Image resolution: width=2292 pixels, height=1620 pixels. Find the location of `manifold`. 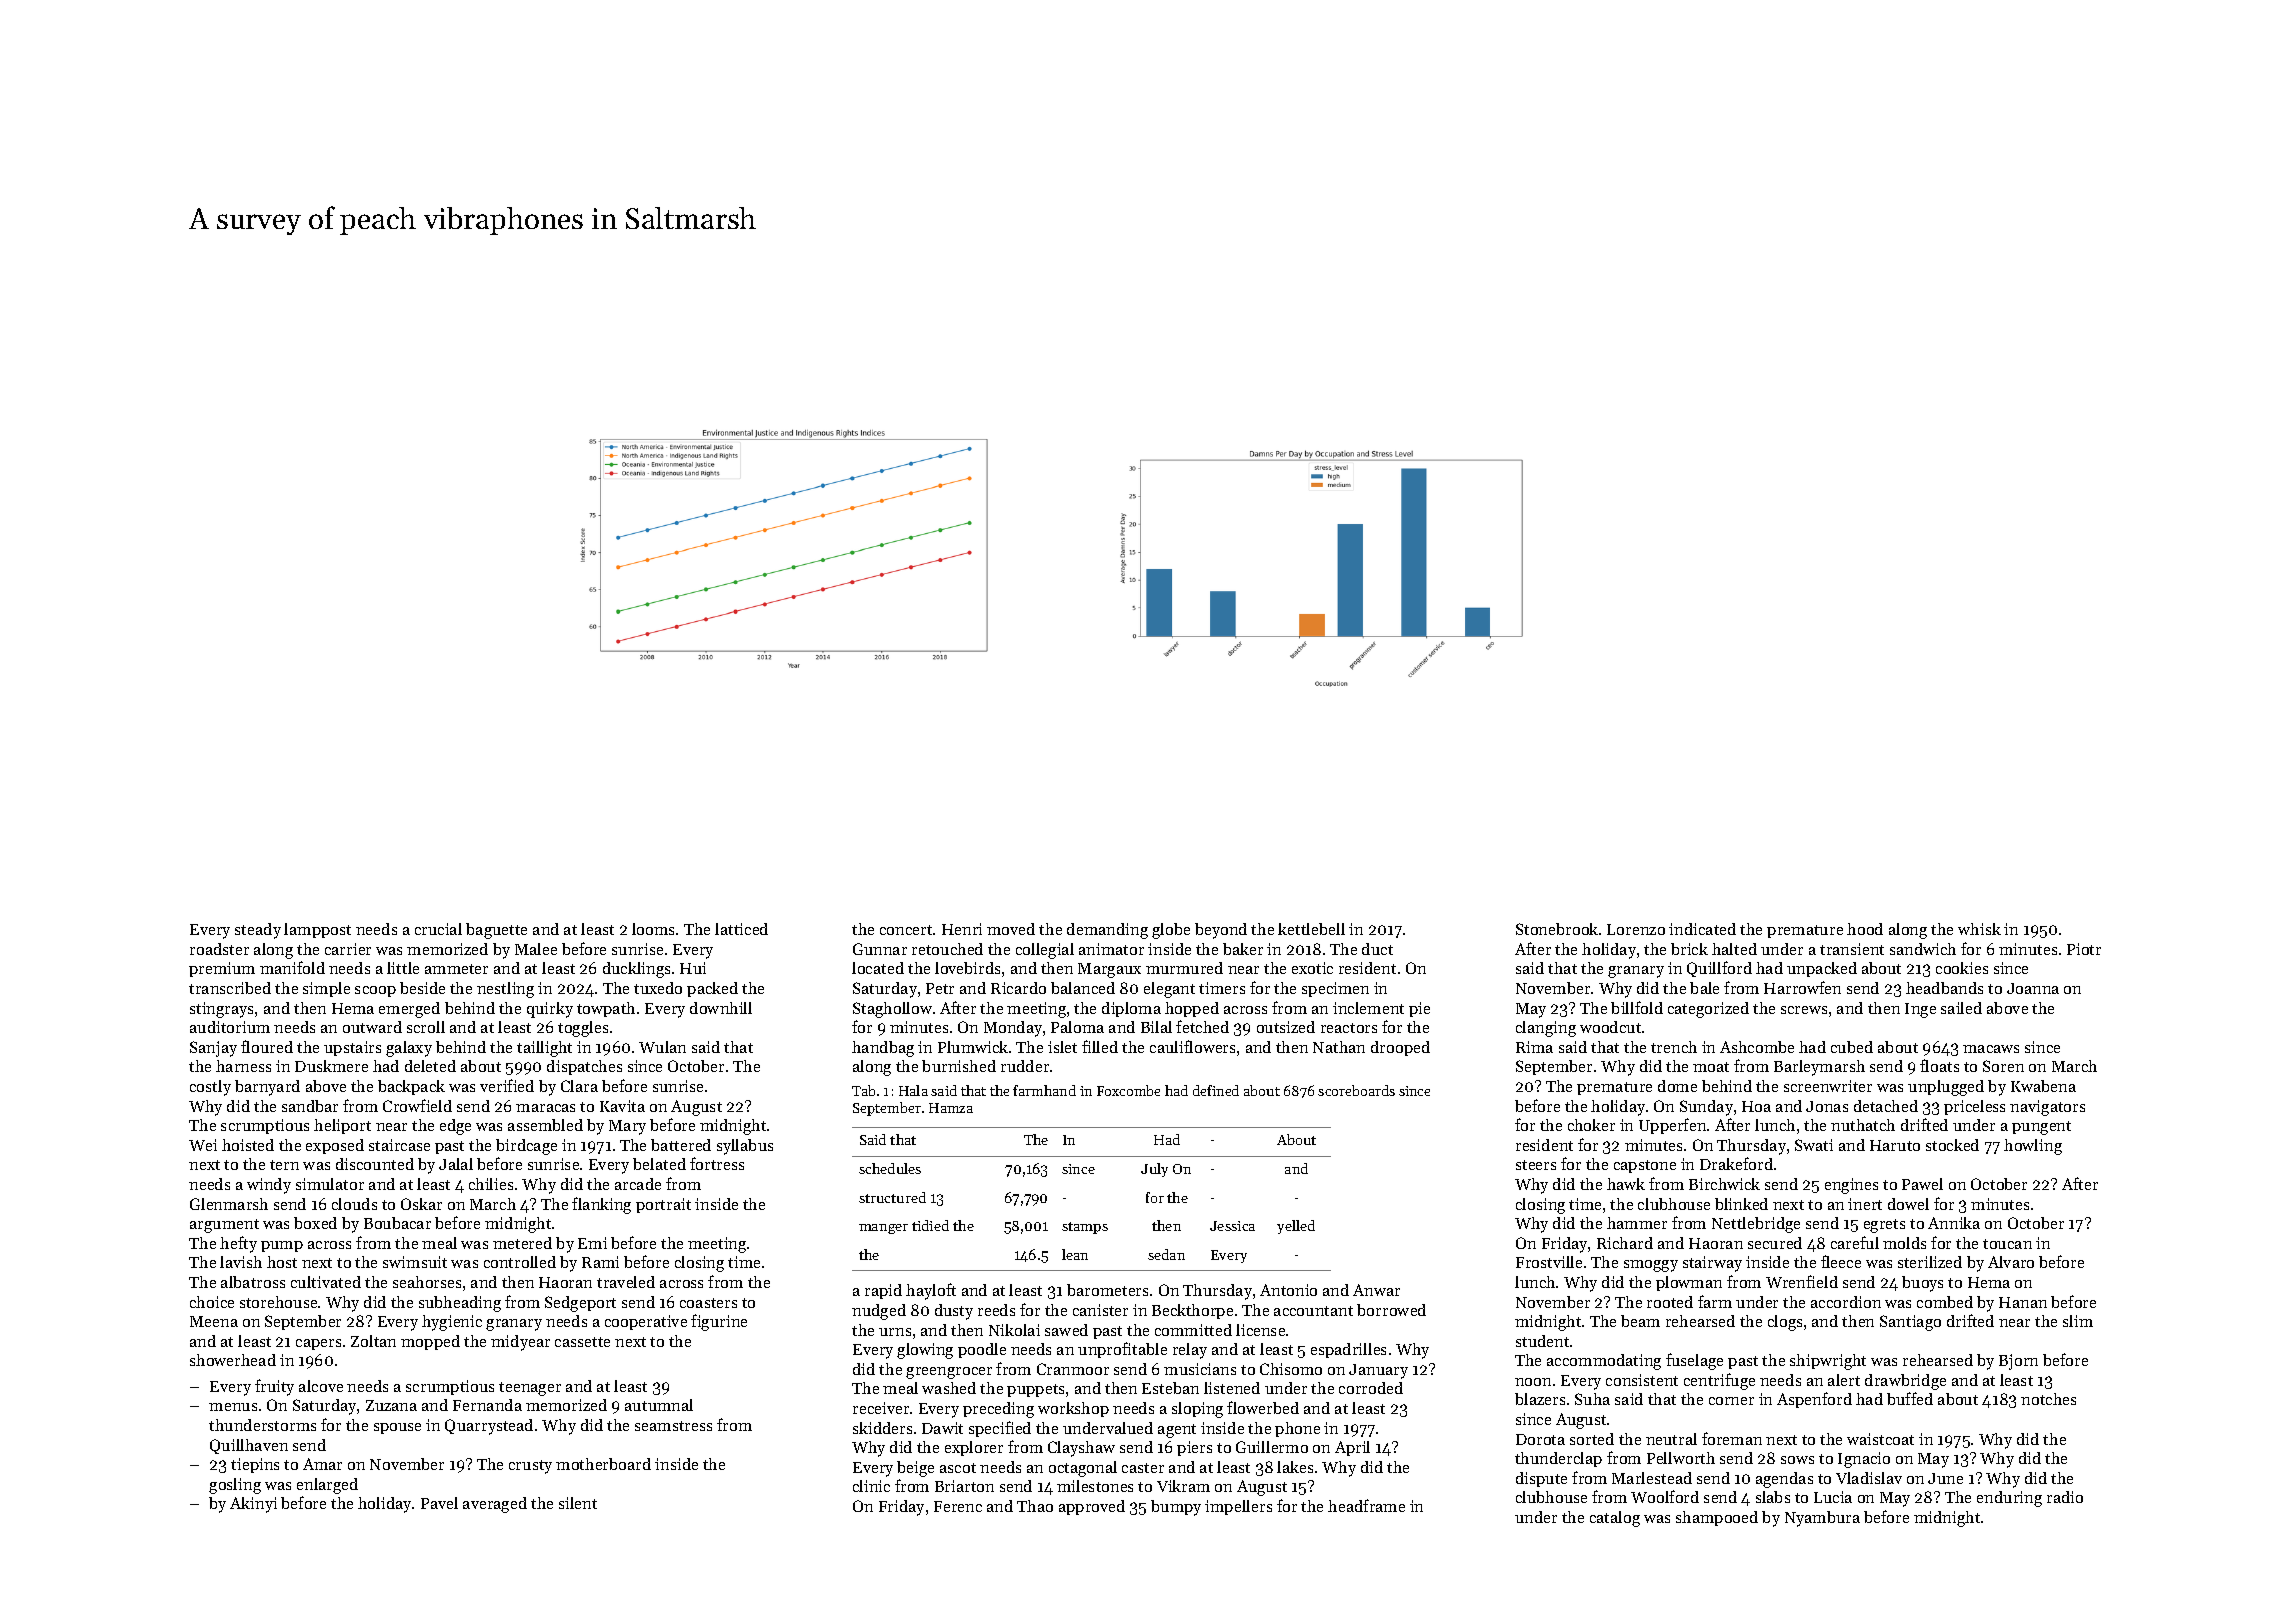

manifold is located at coordinates (292, 967).
